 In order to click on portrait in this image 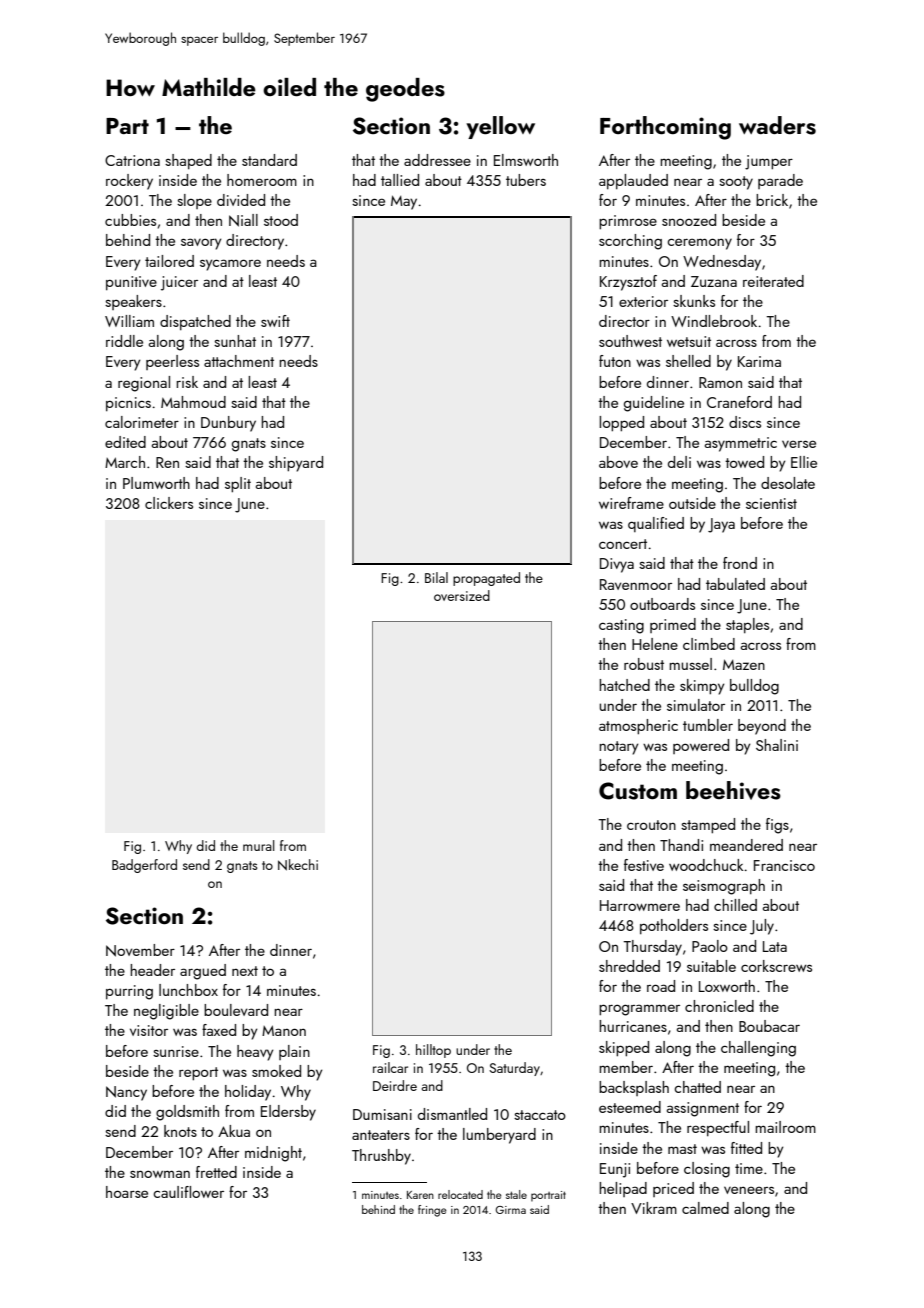, I will do `click(548, 1196)`.
